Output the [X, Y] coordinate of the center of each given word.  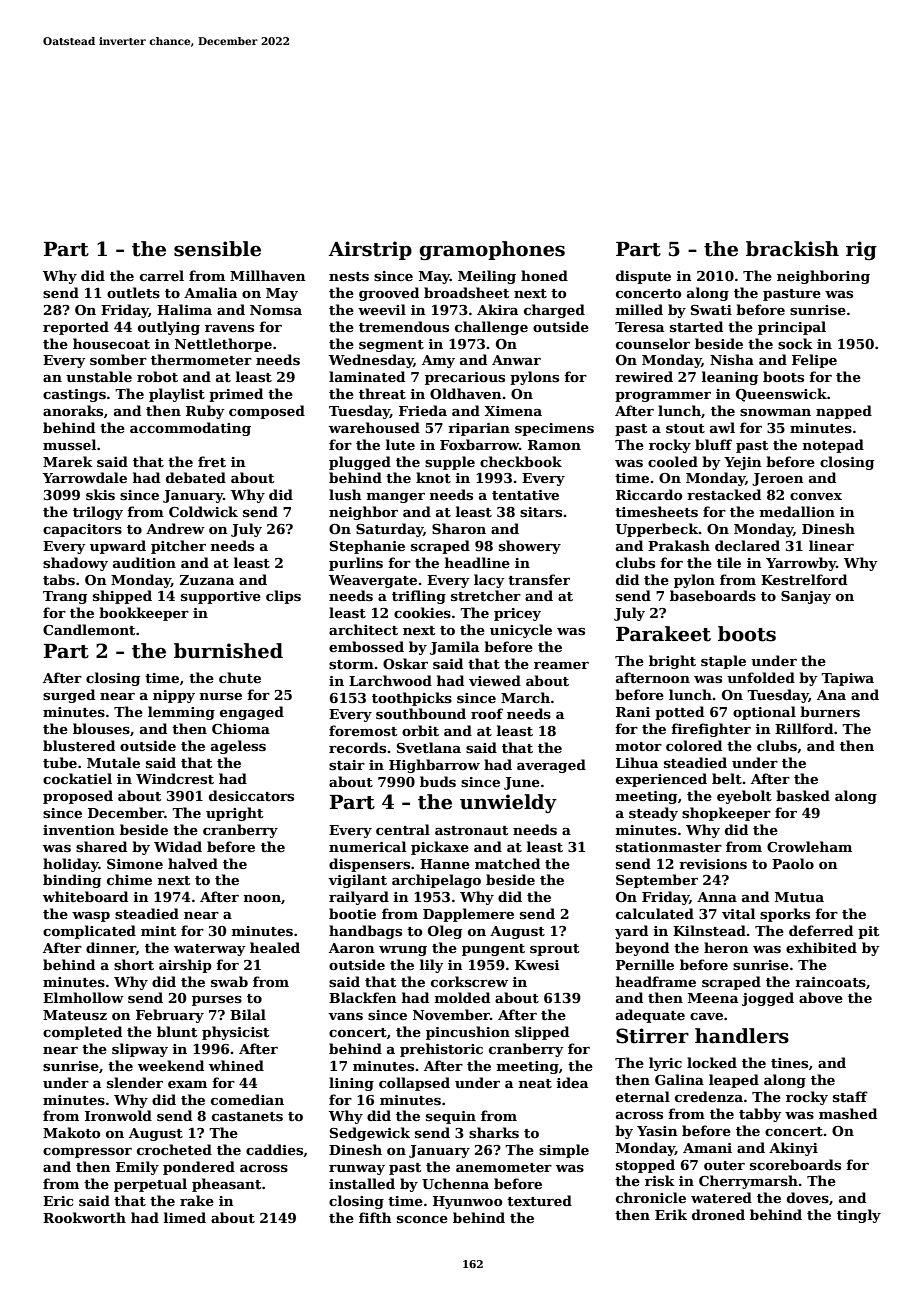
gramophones [492, 250]
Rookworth [84, 1217]
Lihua [637, 762]
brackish [792, 249]
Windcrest [175, 778]
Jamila [454, 648]
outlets [133, 292]
